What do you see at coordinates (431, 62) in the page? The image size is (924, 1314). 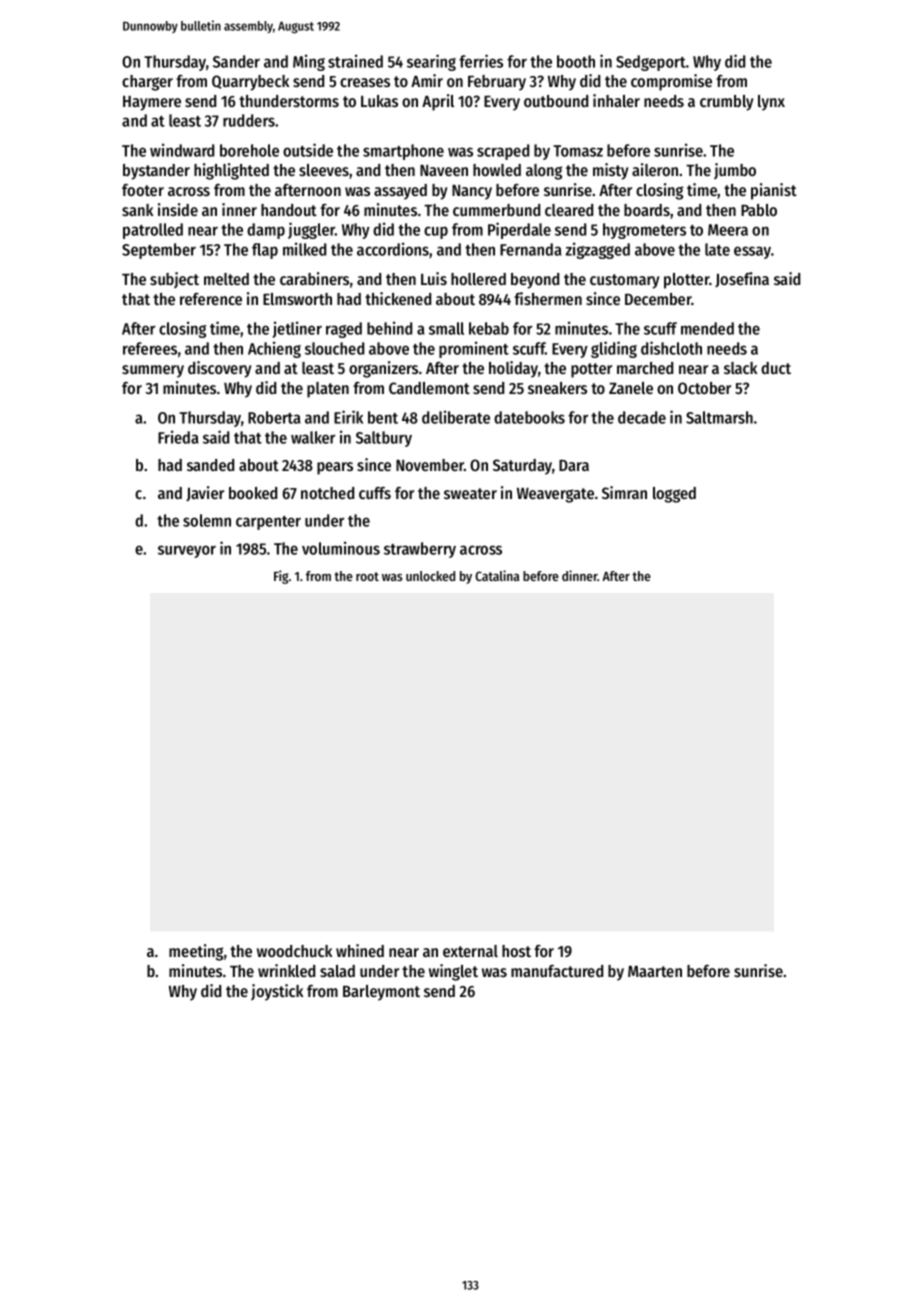 I see `searing` at bounding box center [431, 62].
